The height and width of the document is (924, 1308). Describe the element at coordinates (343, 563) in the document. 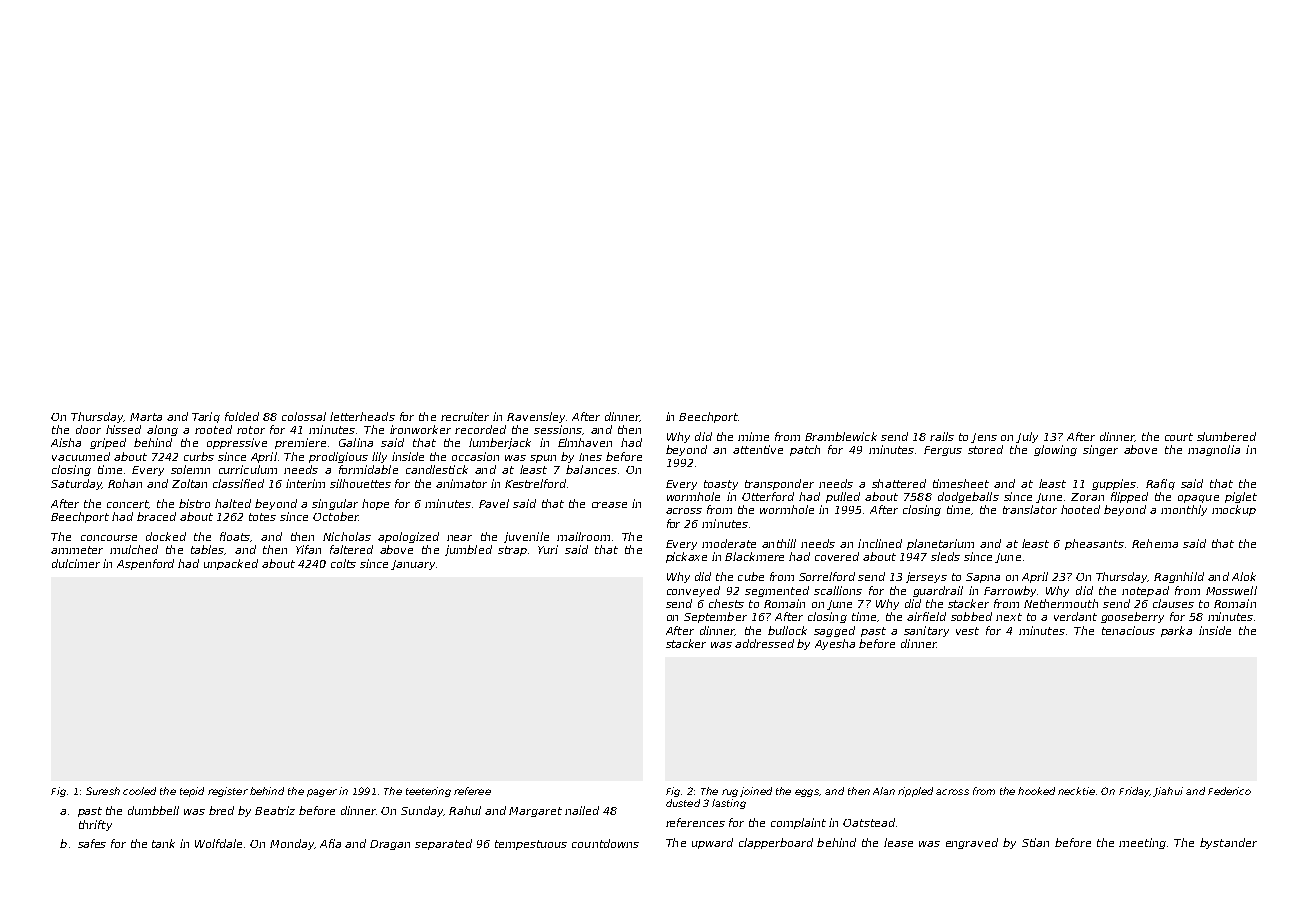

I see `colts` at that location.
